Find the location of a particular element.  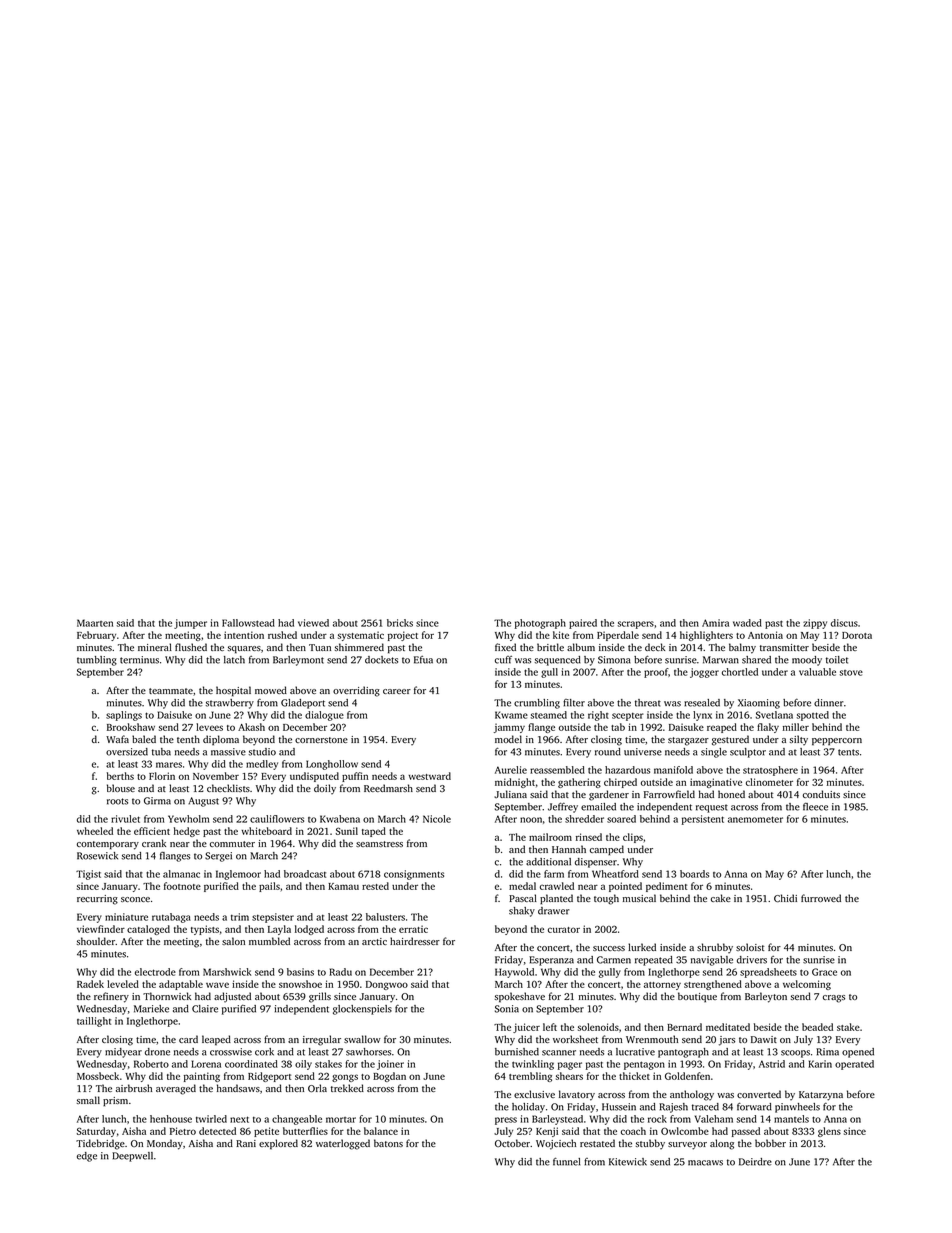

meditated is located at coordinates (728, 1027).
